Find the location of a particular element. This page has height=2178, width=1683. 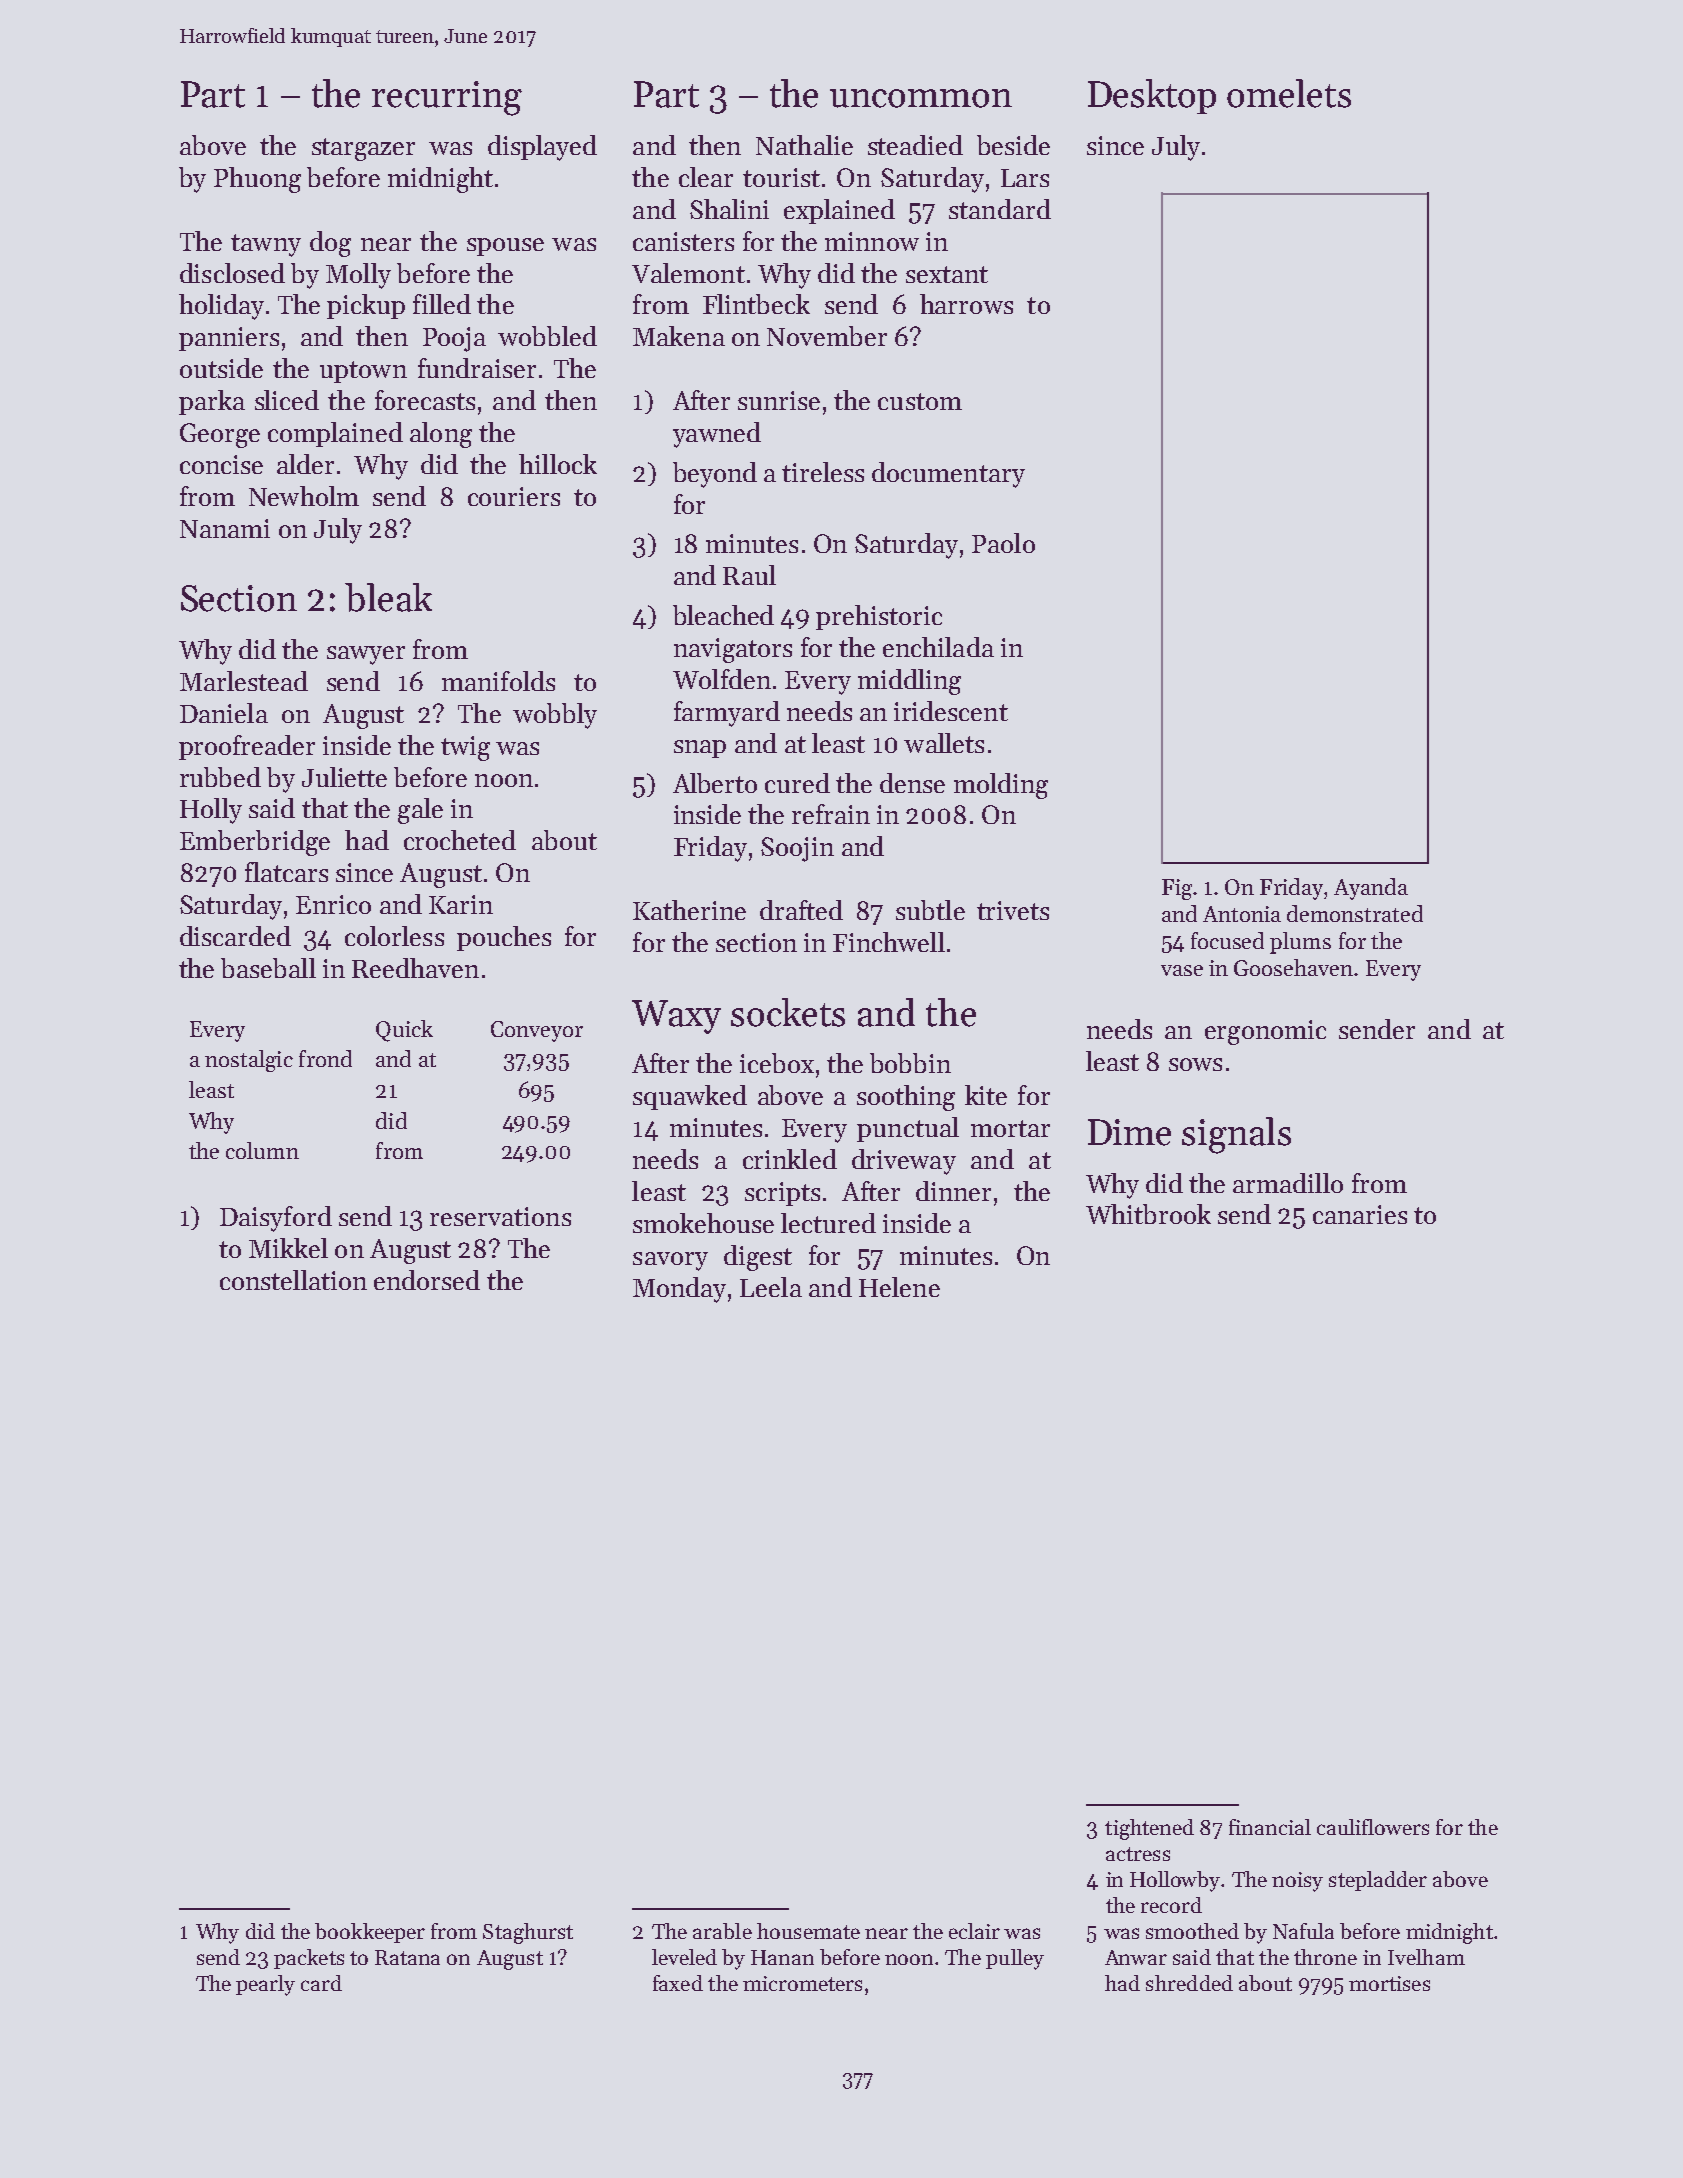

mortar is located at coordinates (1010, 1128).
